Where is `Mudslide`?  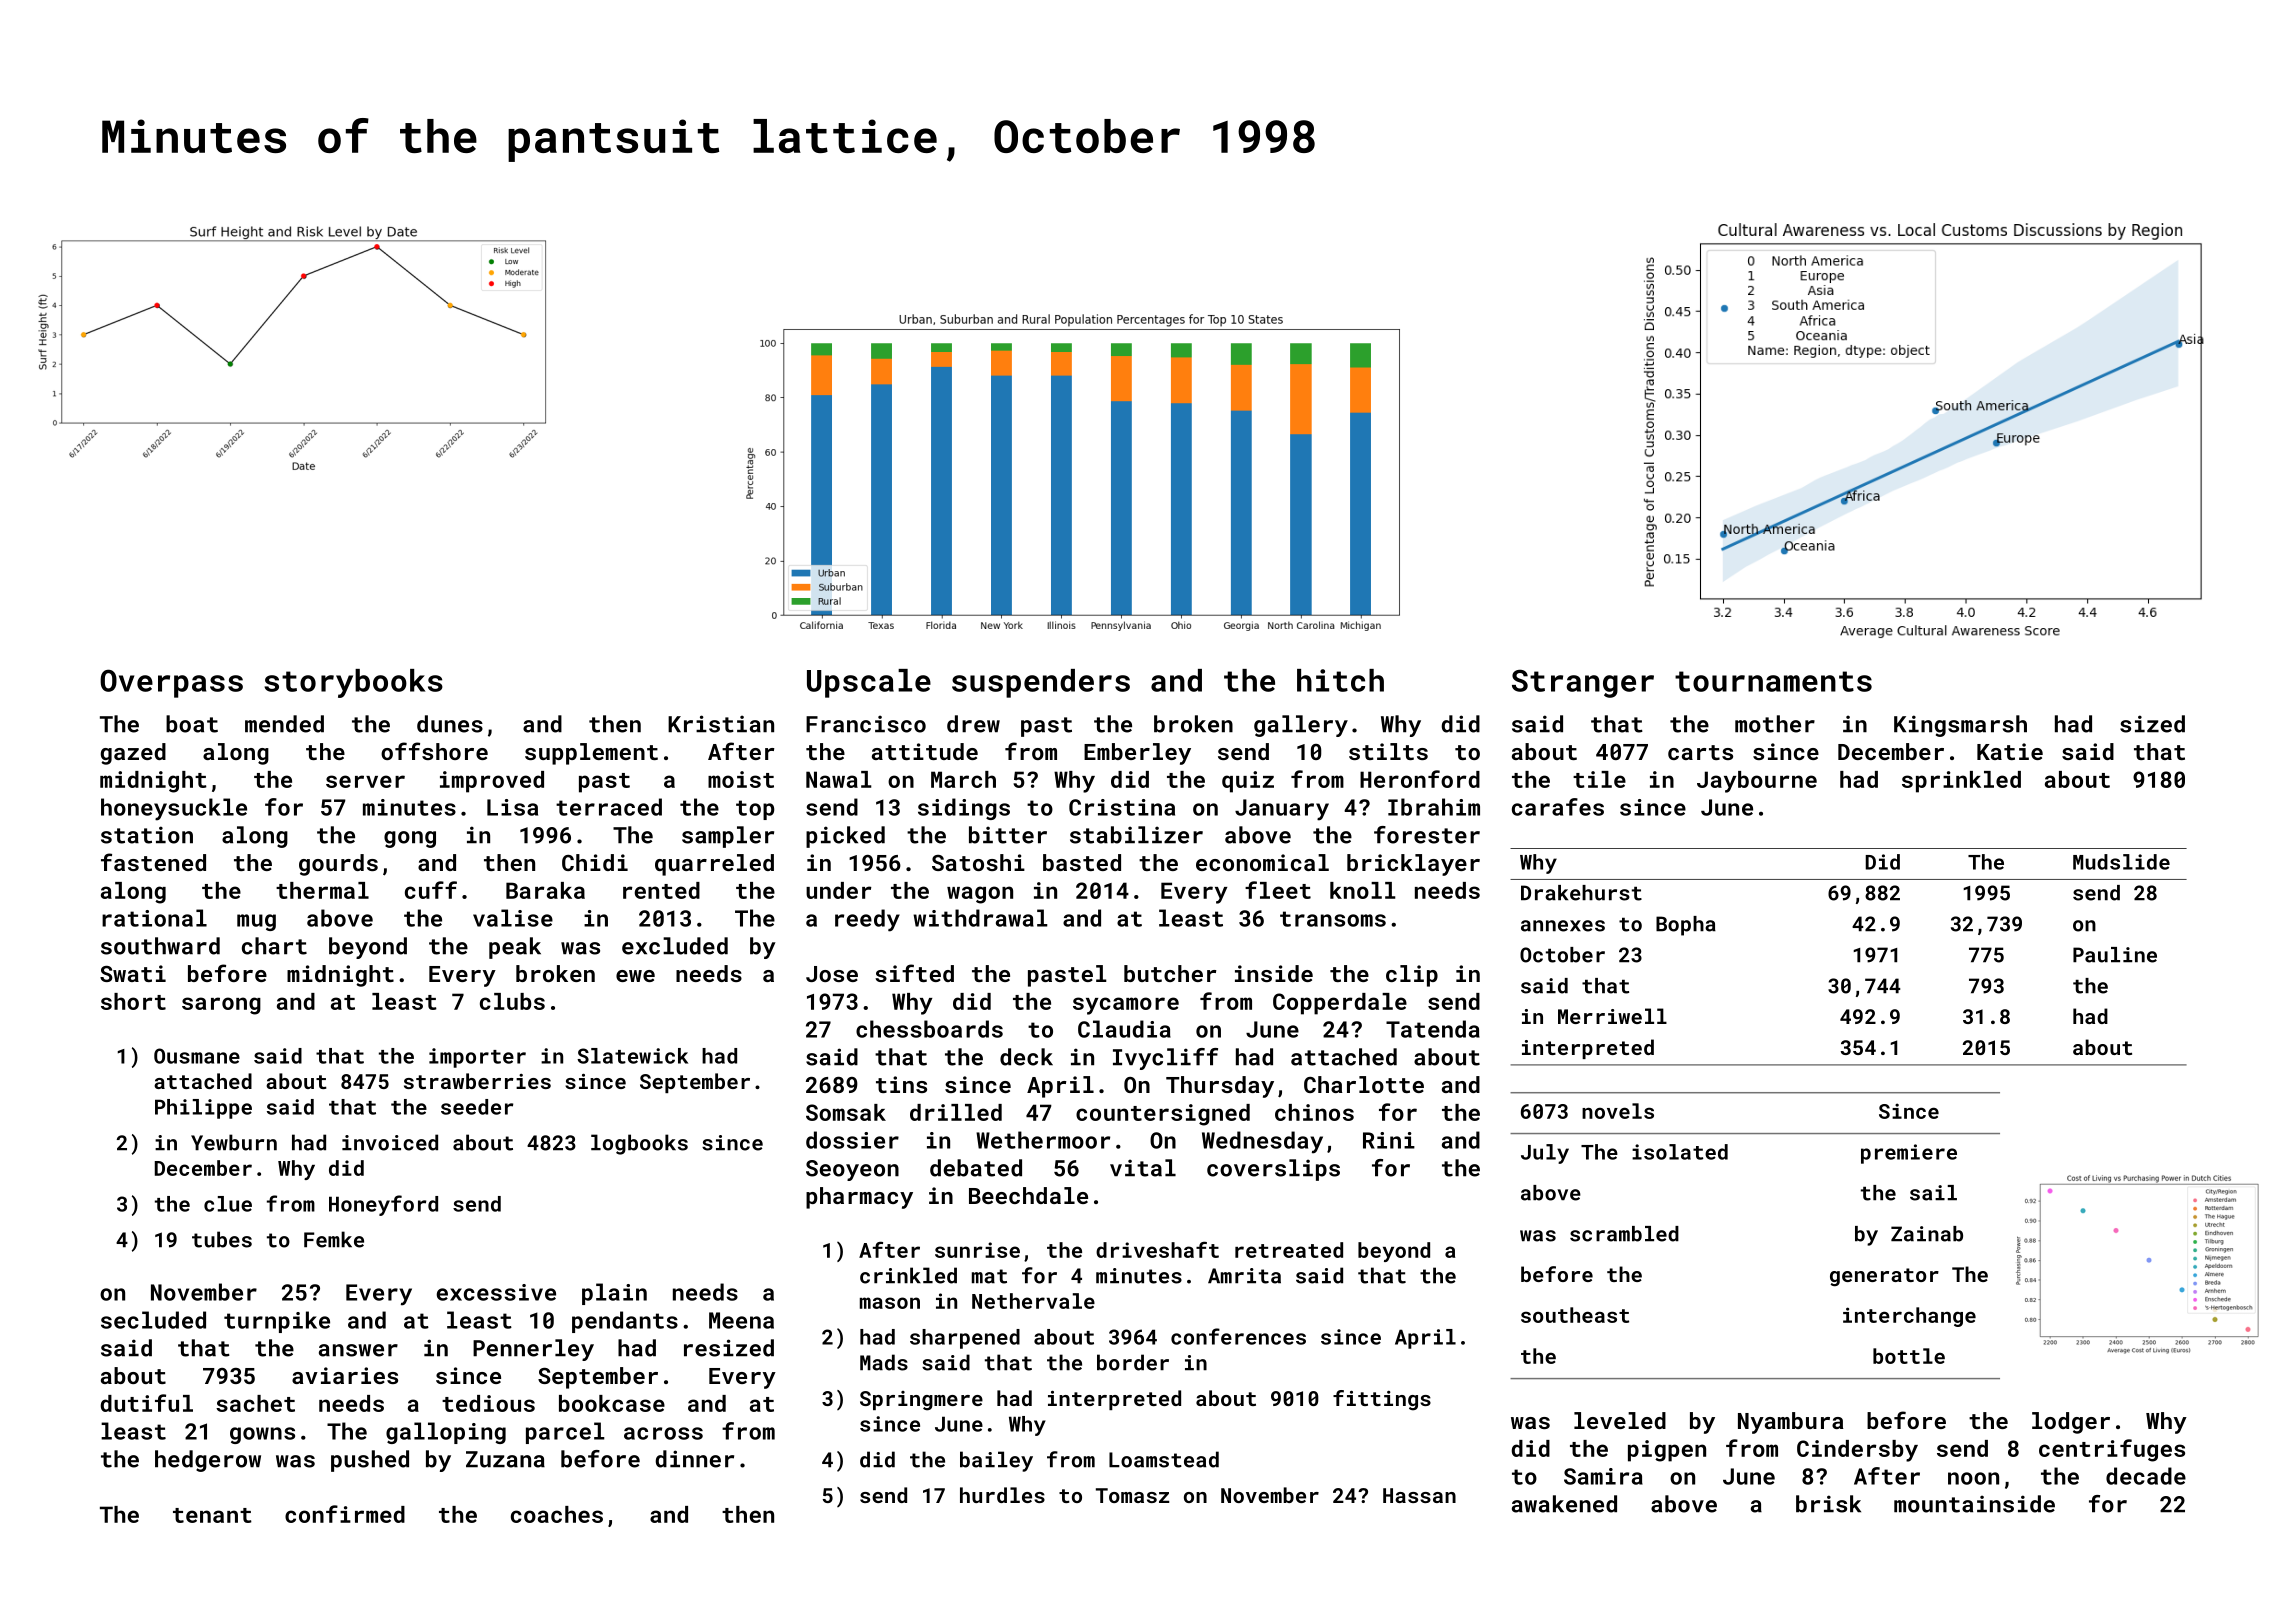 Mudslide is located at coordinates (2121, 862).
